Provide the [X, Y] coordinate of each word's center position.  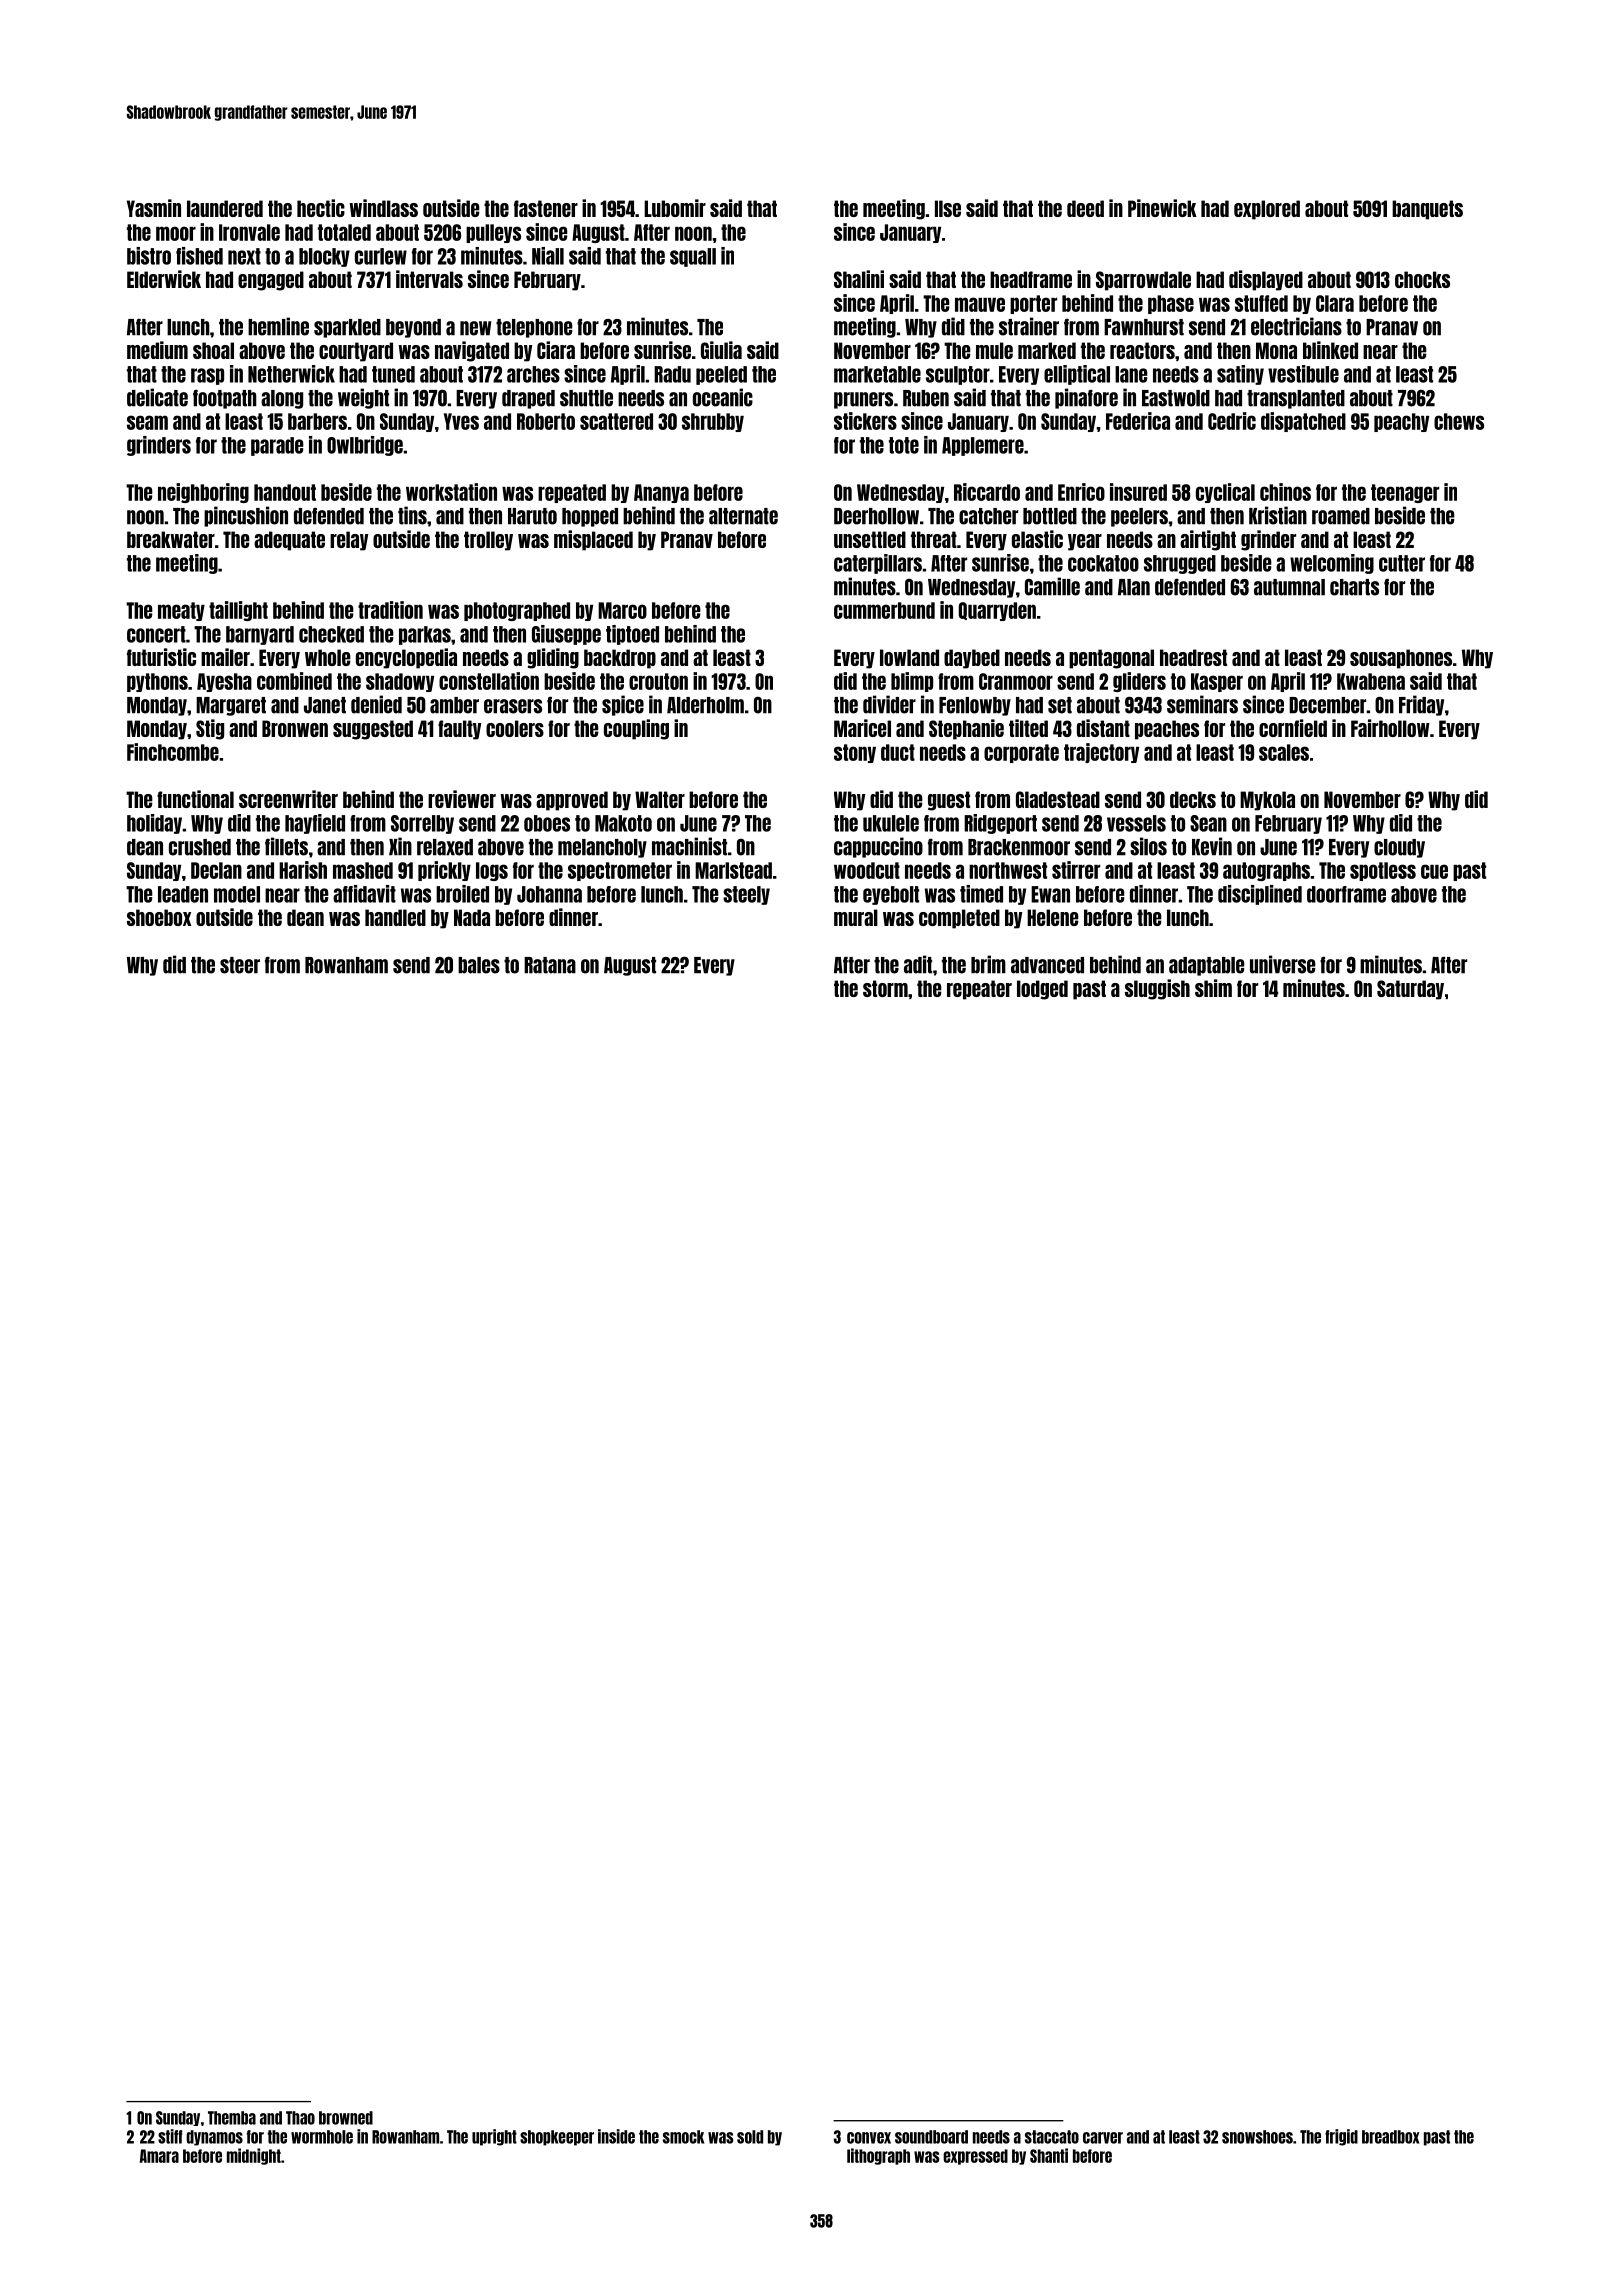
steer [240, 965]
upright [494, 2137]
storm [885, 988]
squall [693, 257]
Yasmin [154, 208]
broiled [462, 894]
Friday [1421, 705]
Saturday [1410, 990]
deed [1085, 208]
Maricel [862, 728]
